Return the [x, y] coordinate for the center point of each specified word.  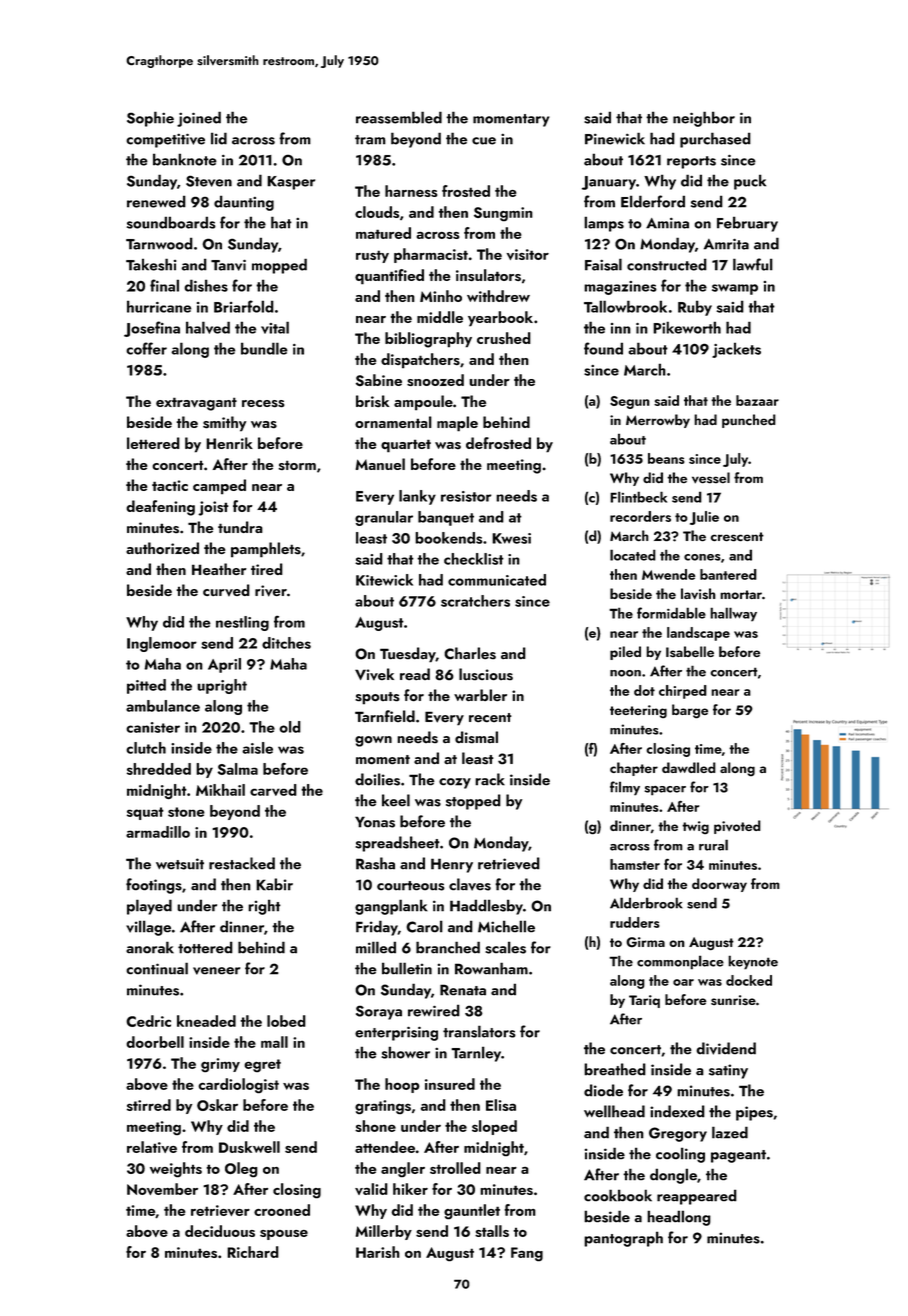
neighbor [704, 119]
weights [176, 1169]
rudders [634, 922]
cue [484, 141]
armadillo [158, 832]
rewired [434, 1010]
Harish [378, 1252]
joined [199, 119]
